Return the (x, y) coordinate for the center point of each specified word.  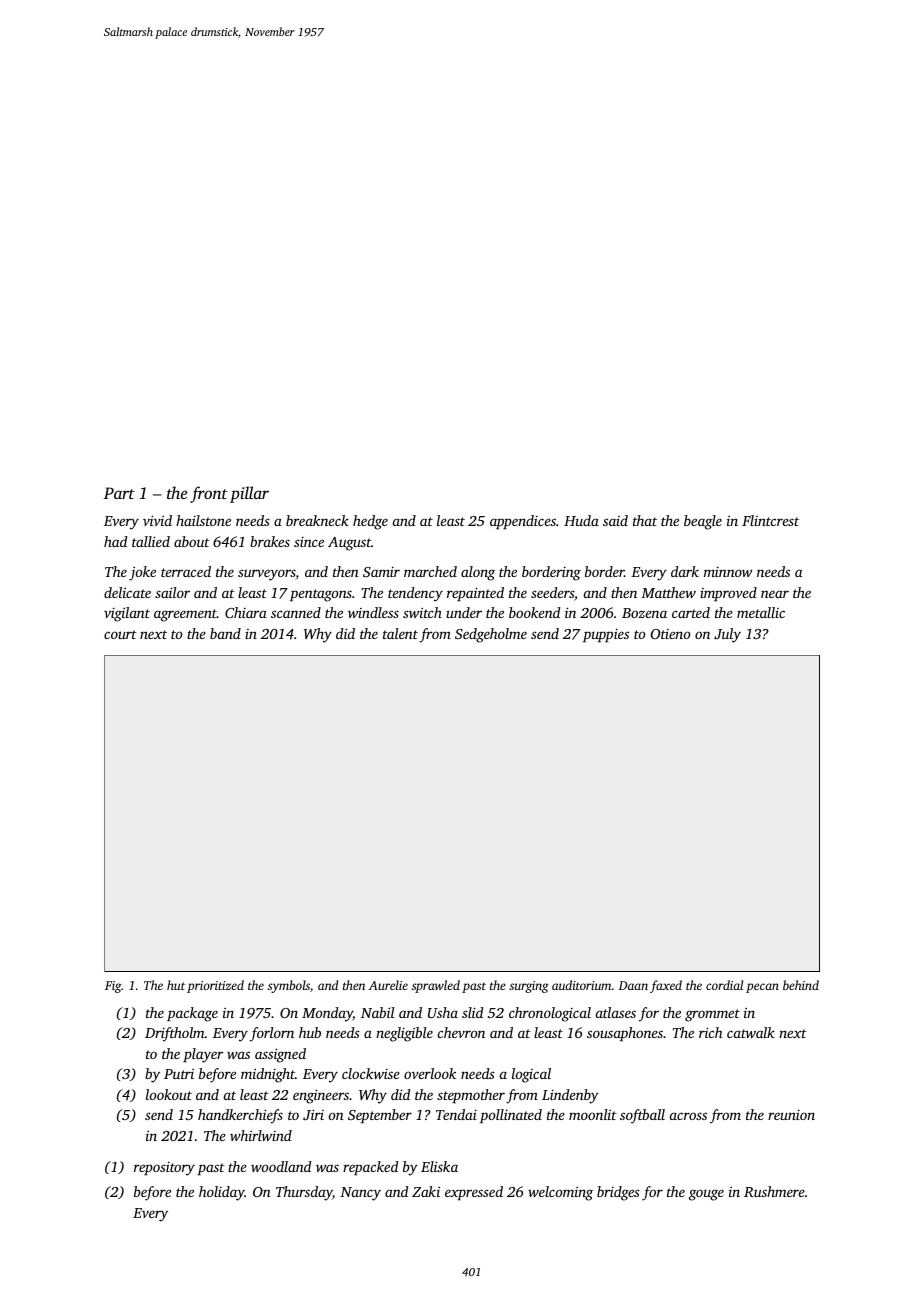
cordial (724, 985)
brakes (270, 541)
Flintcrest (770, 520)
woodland (281, 1166)
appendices (523, 522)
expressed (474, 1193)
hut (176, 985)
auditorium (582, 985)
